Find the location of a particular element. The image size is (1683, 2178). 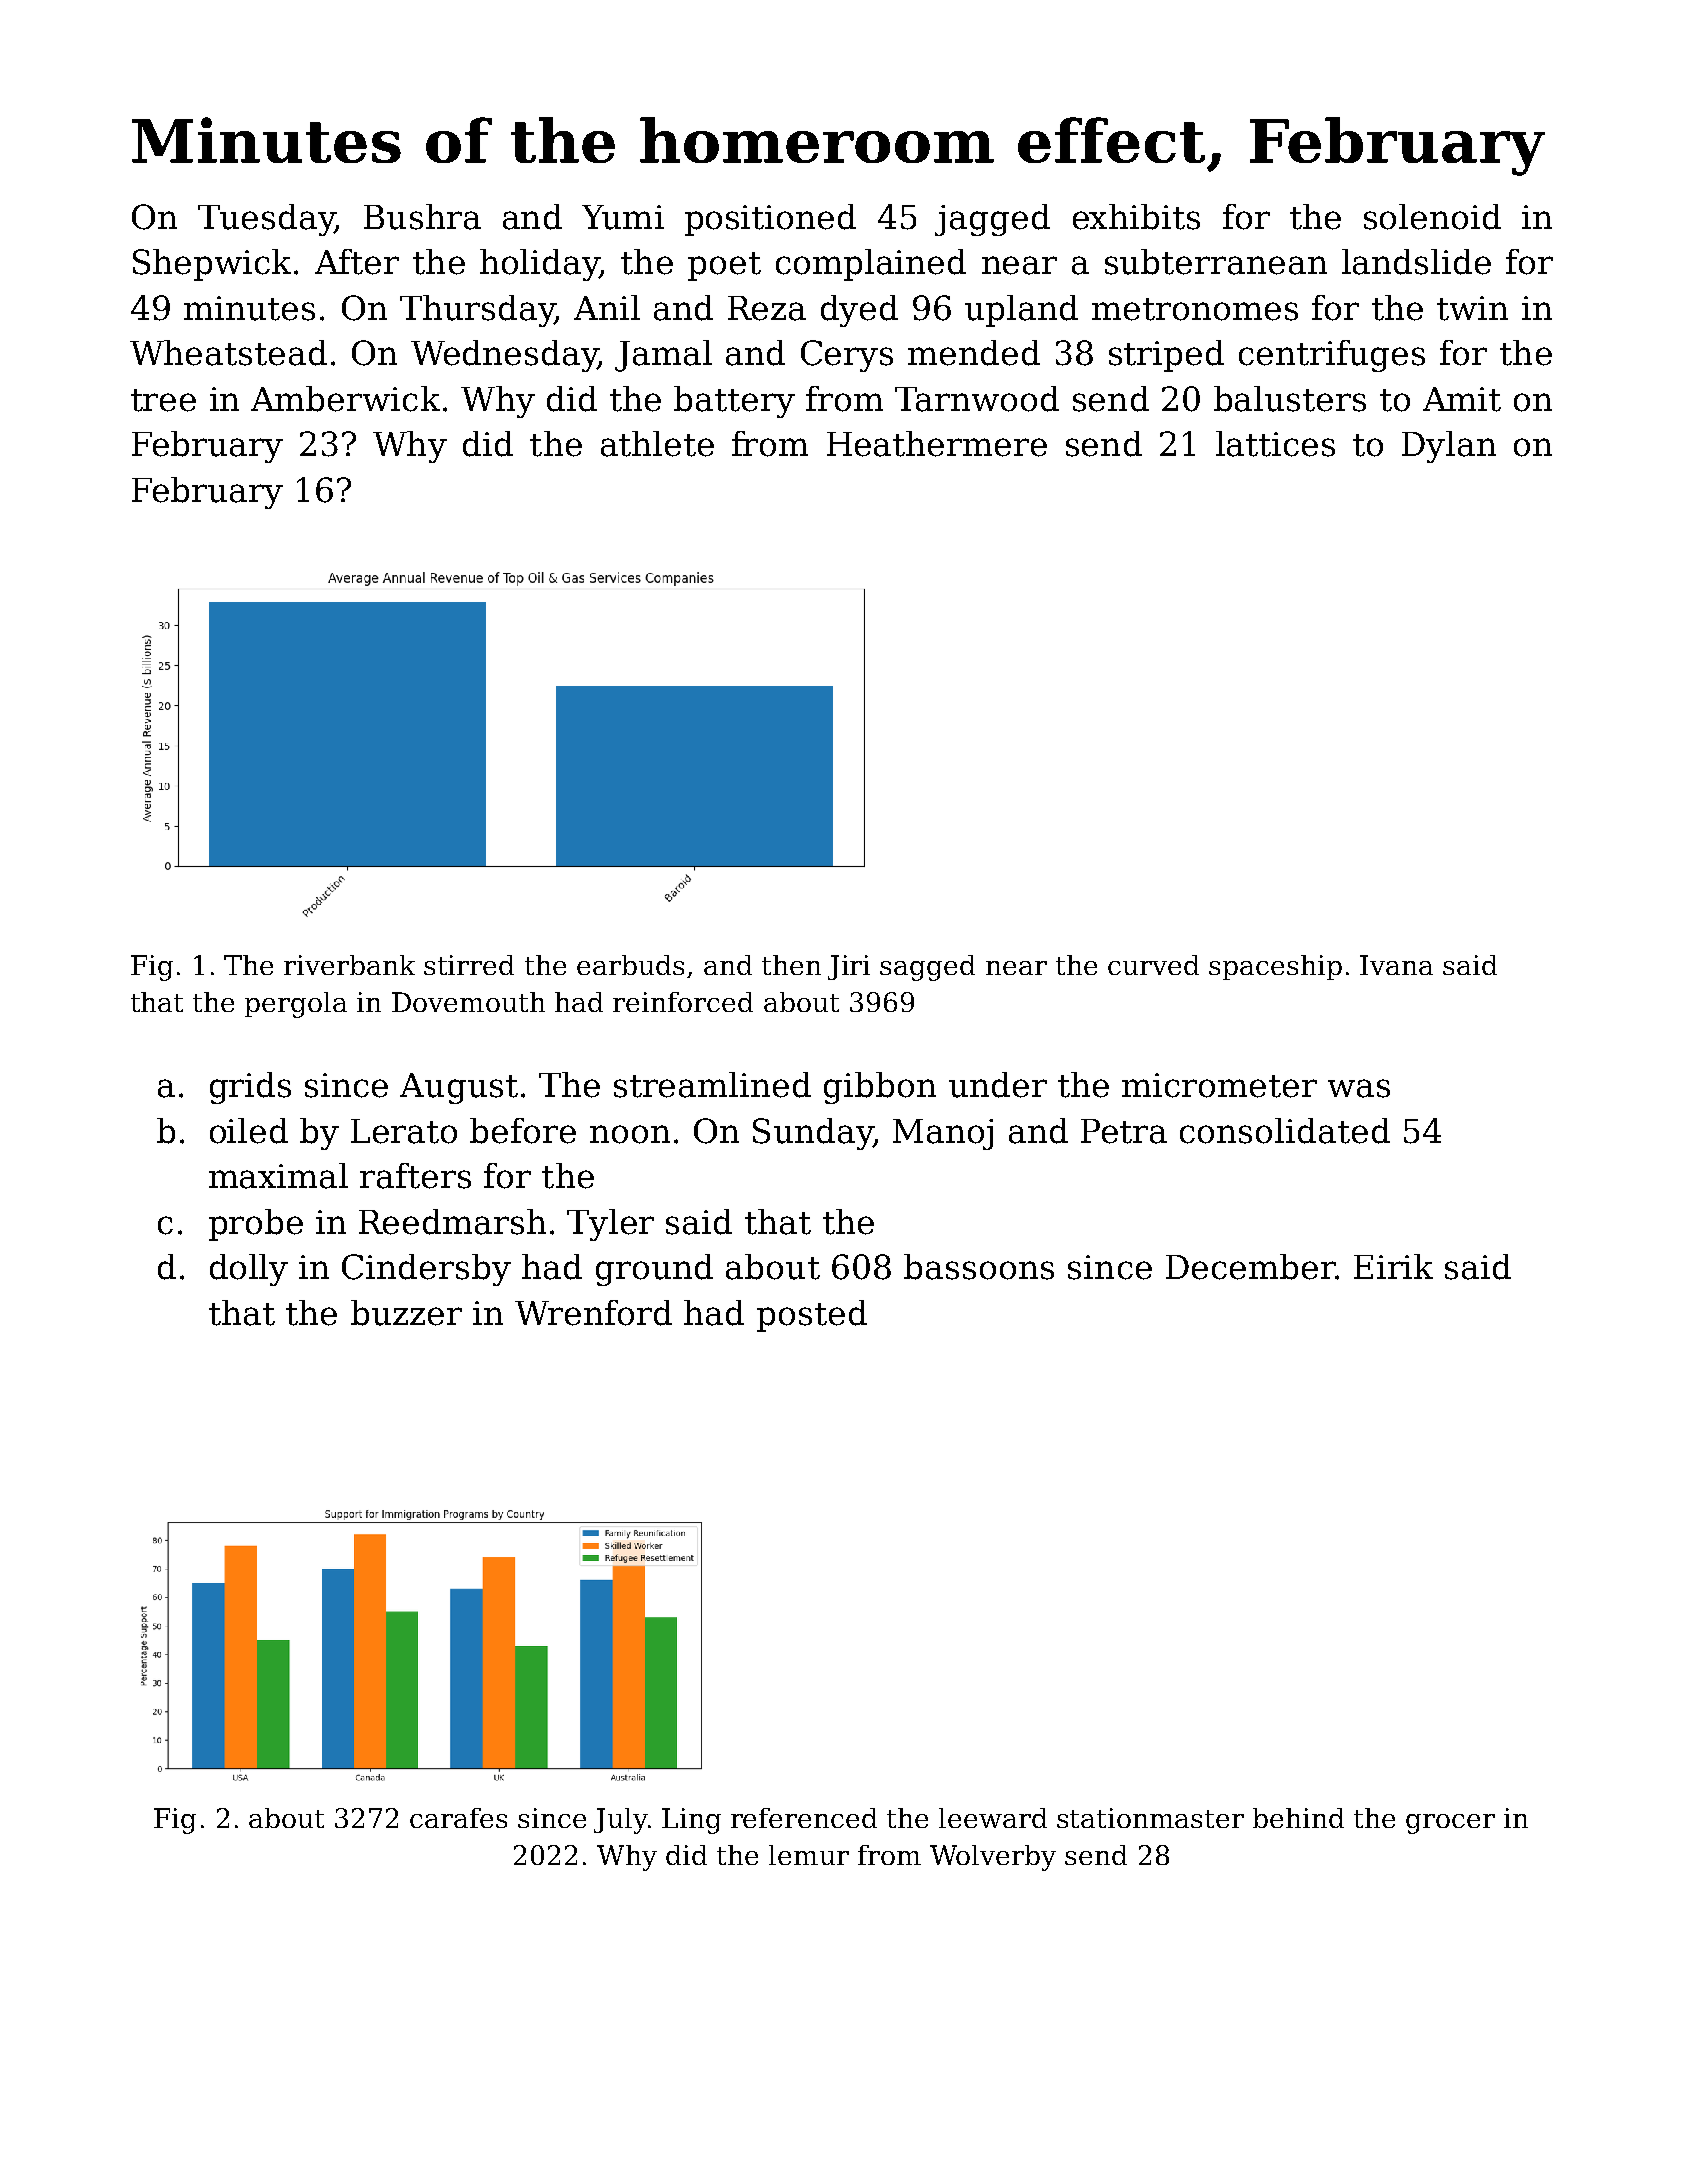

Eirik is located at coordinates (1393, 1266).
